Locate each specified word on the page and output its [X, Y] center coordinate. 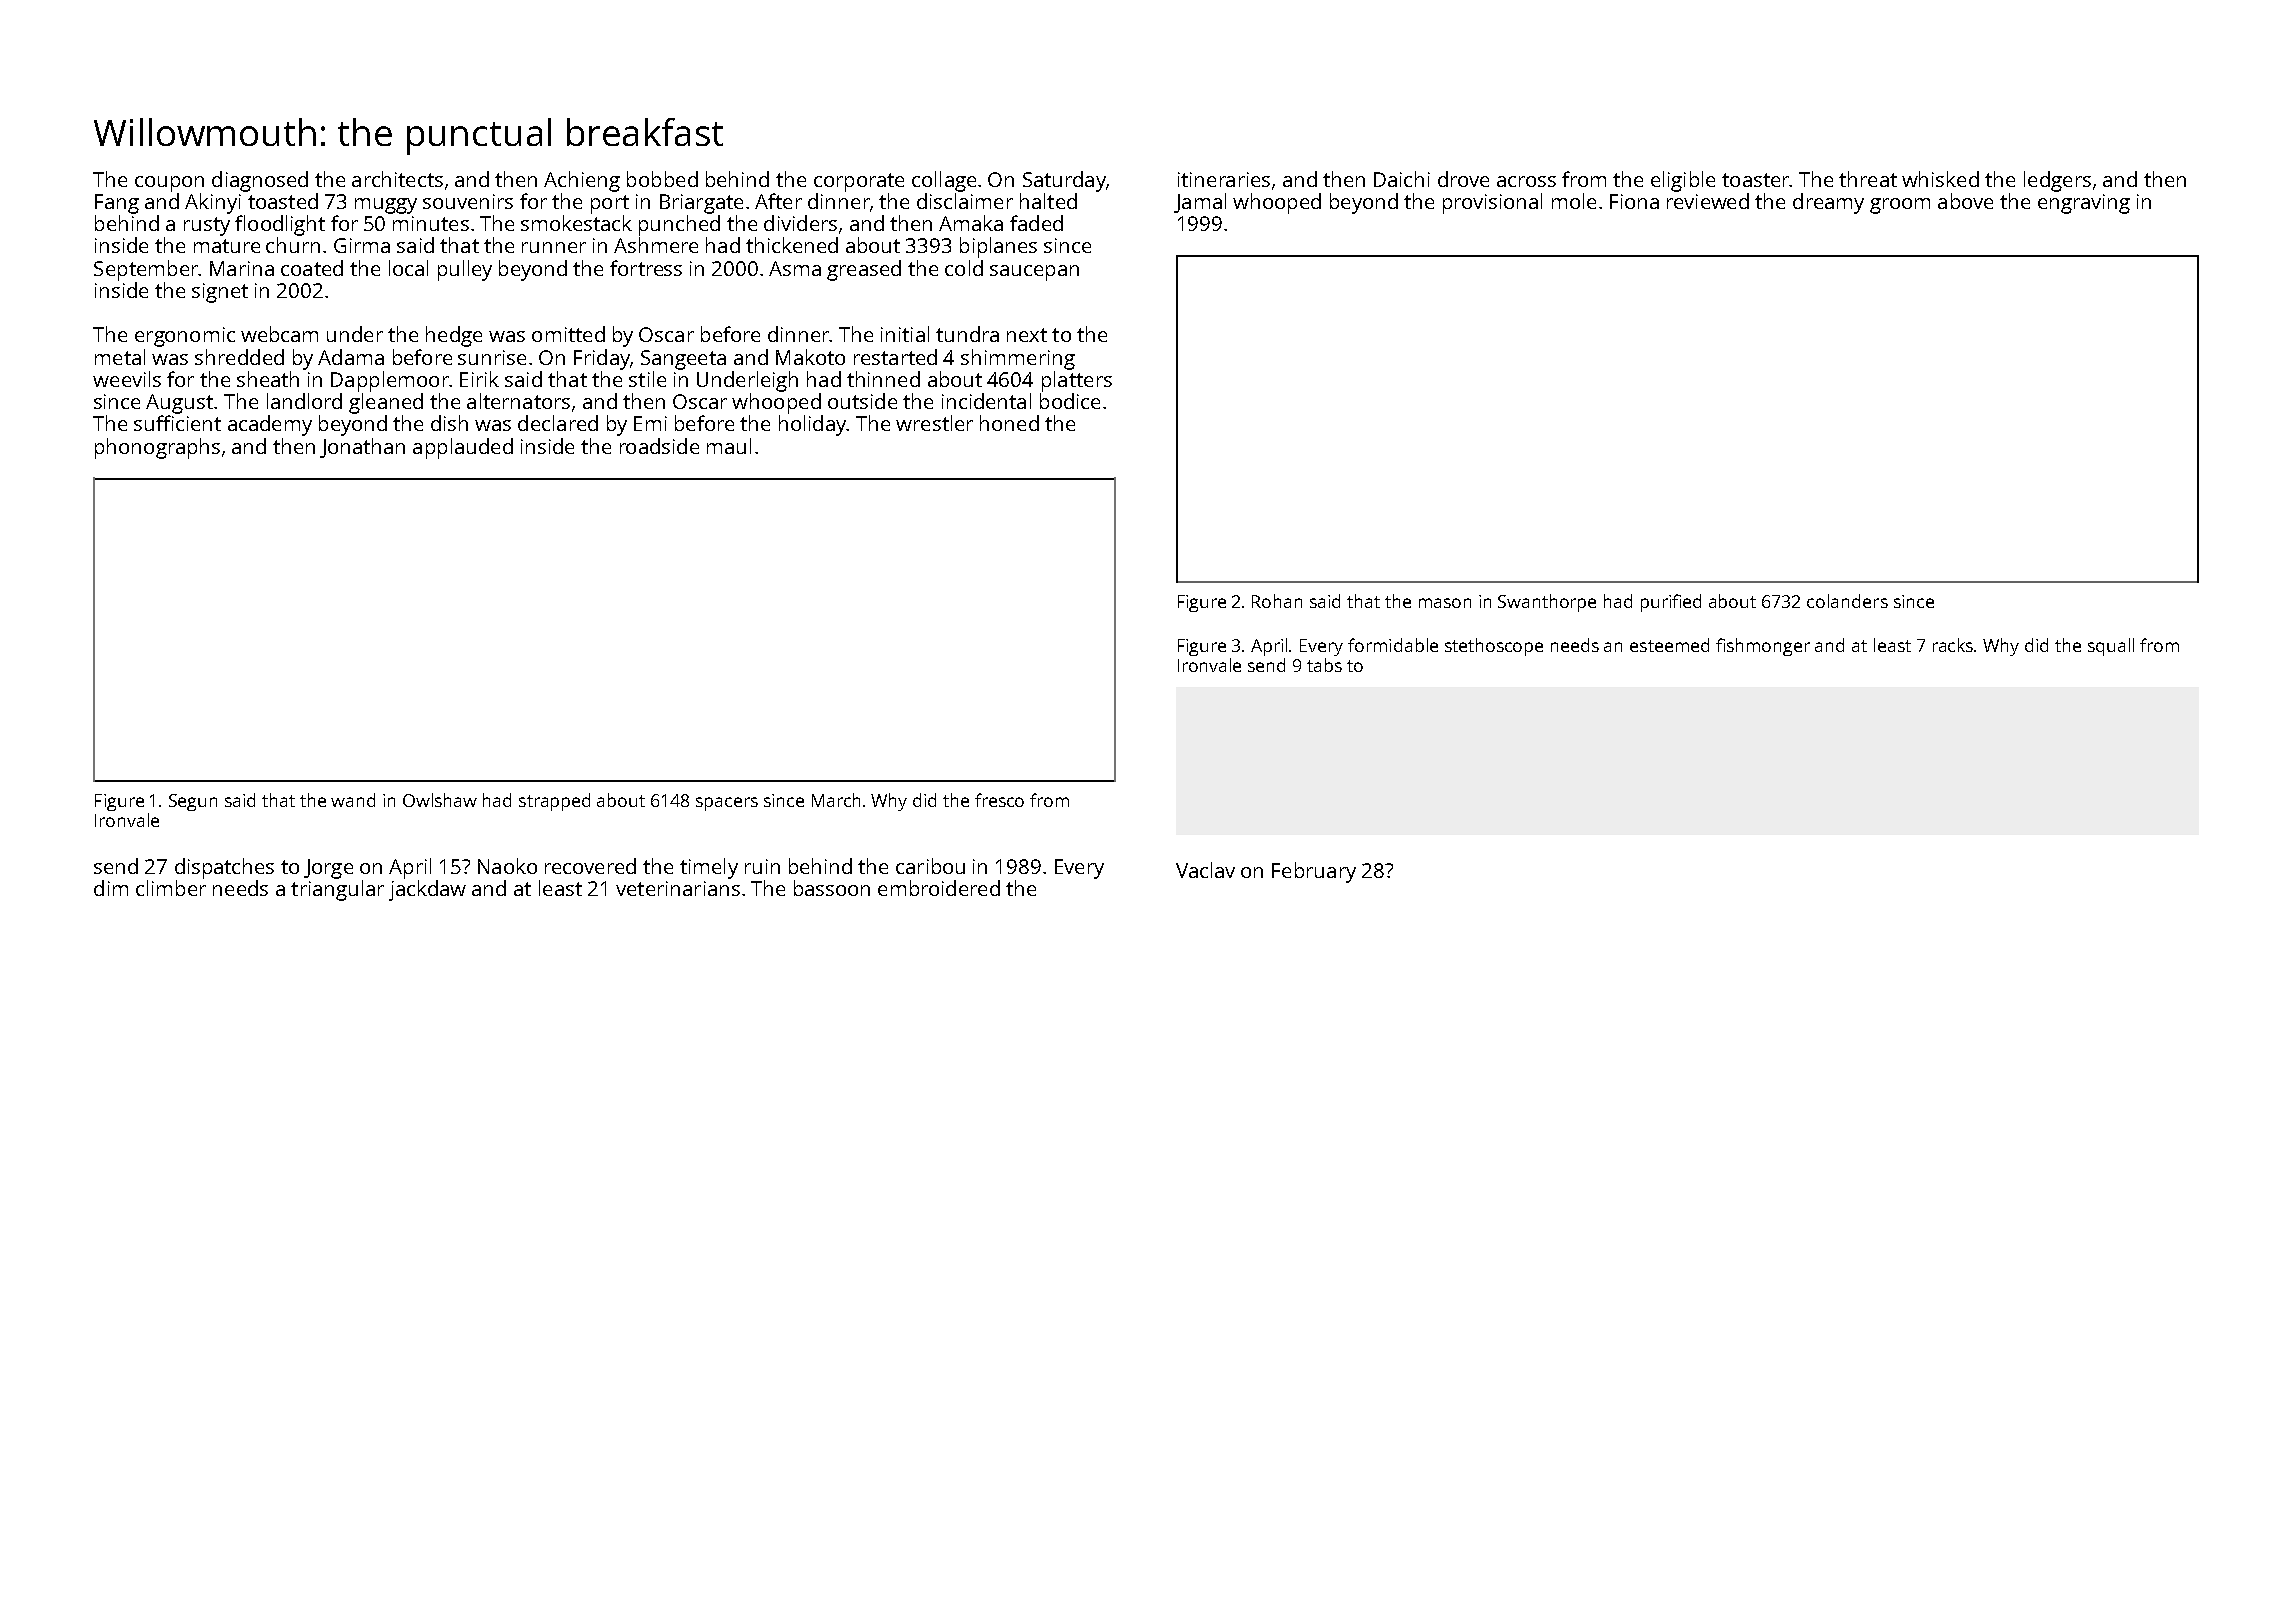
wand [353, 800]
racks [1953, 645]
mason [1445, 603]
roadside [659, 446]
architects [397, 179]
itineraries [1224, 179]
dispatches [224, 868]
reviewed [1708, 201]
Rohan [1277, 601]
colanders [1847, 601]
